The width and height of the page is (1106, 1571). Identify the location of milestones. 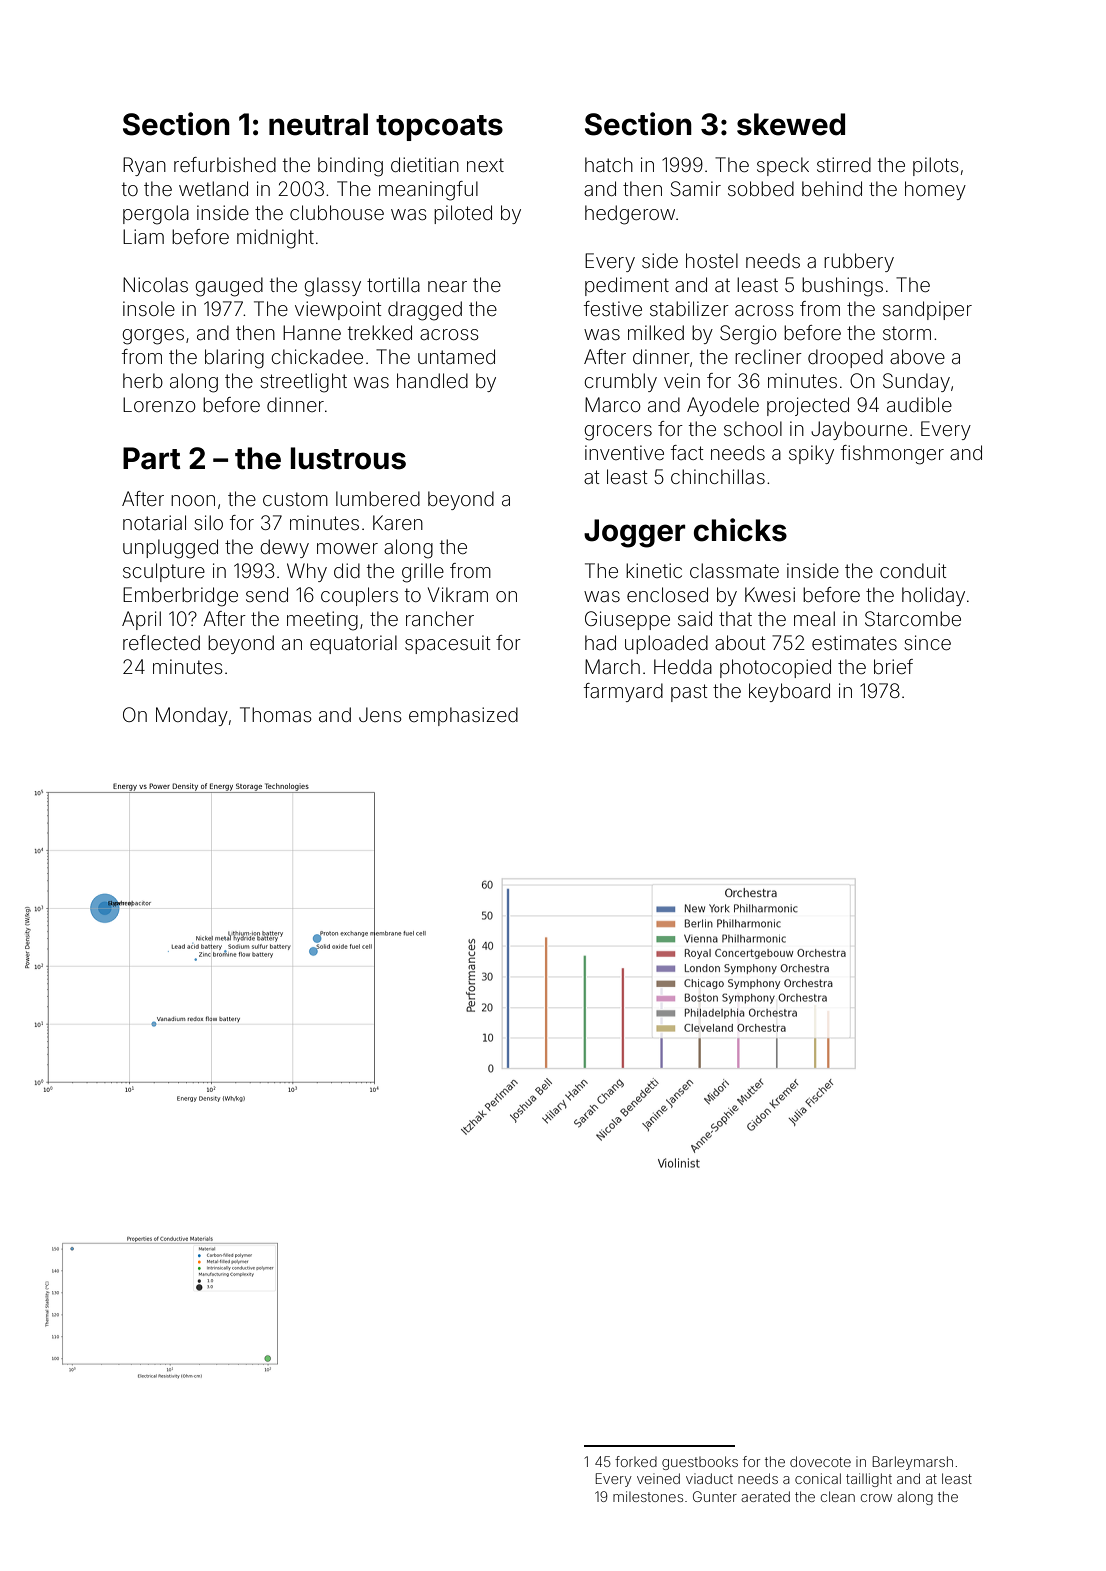
(648, 1496).
